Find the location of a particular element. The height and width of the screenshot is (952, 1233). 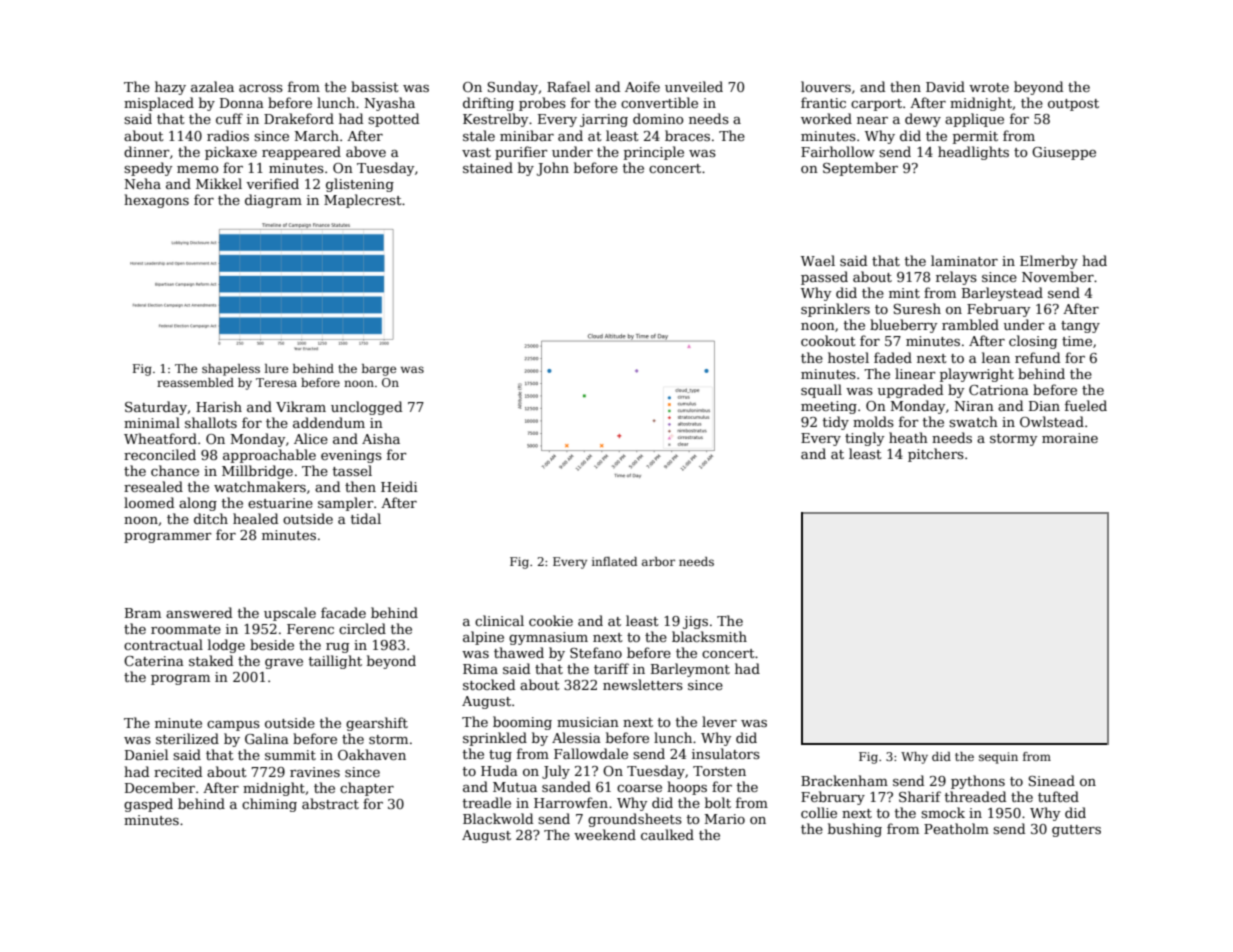

threaded is located at coordinates (975, 796).
